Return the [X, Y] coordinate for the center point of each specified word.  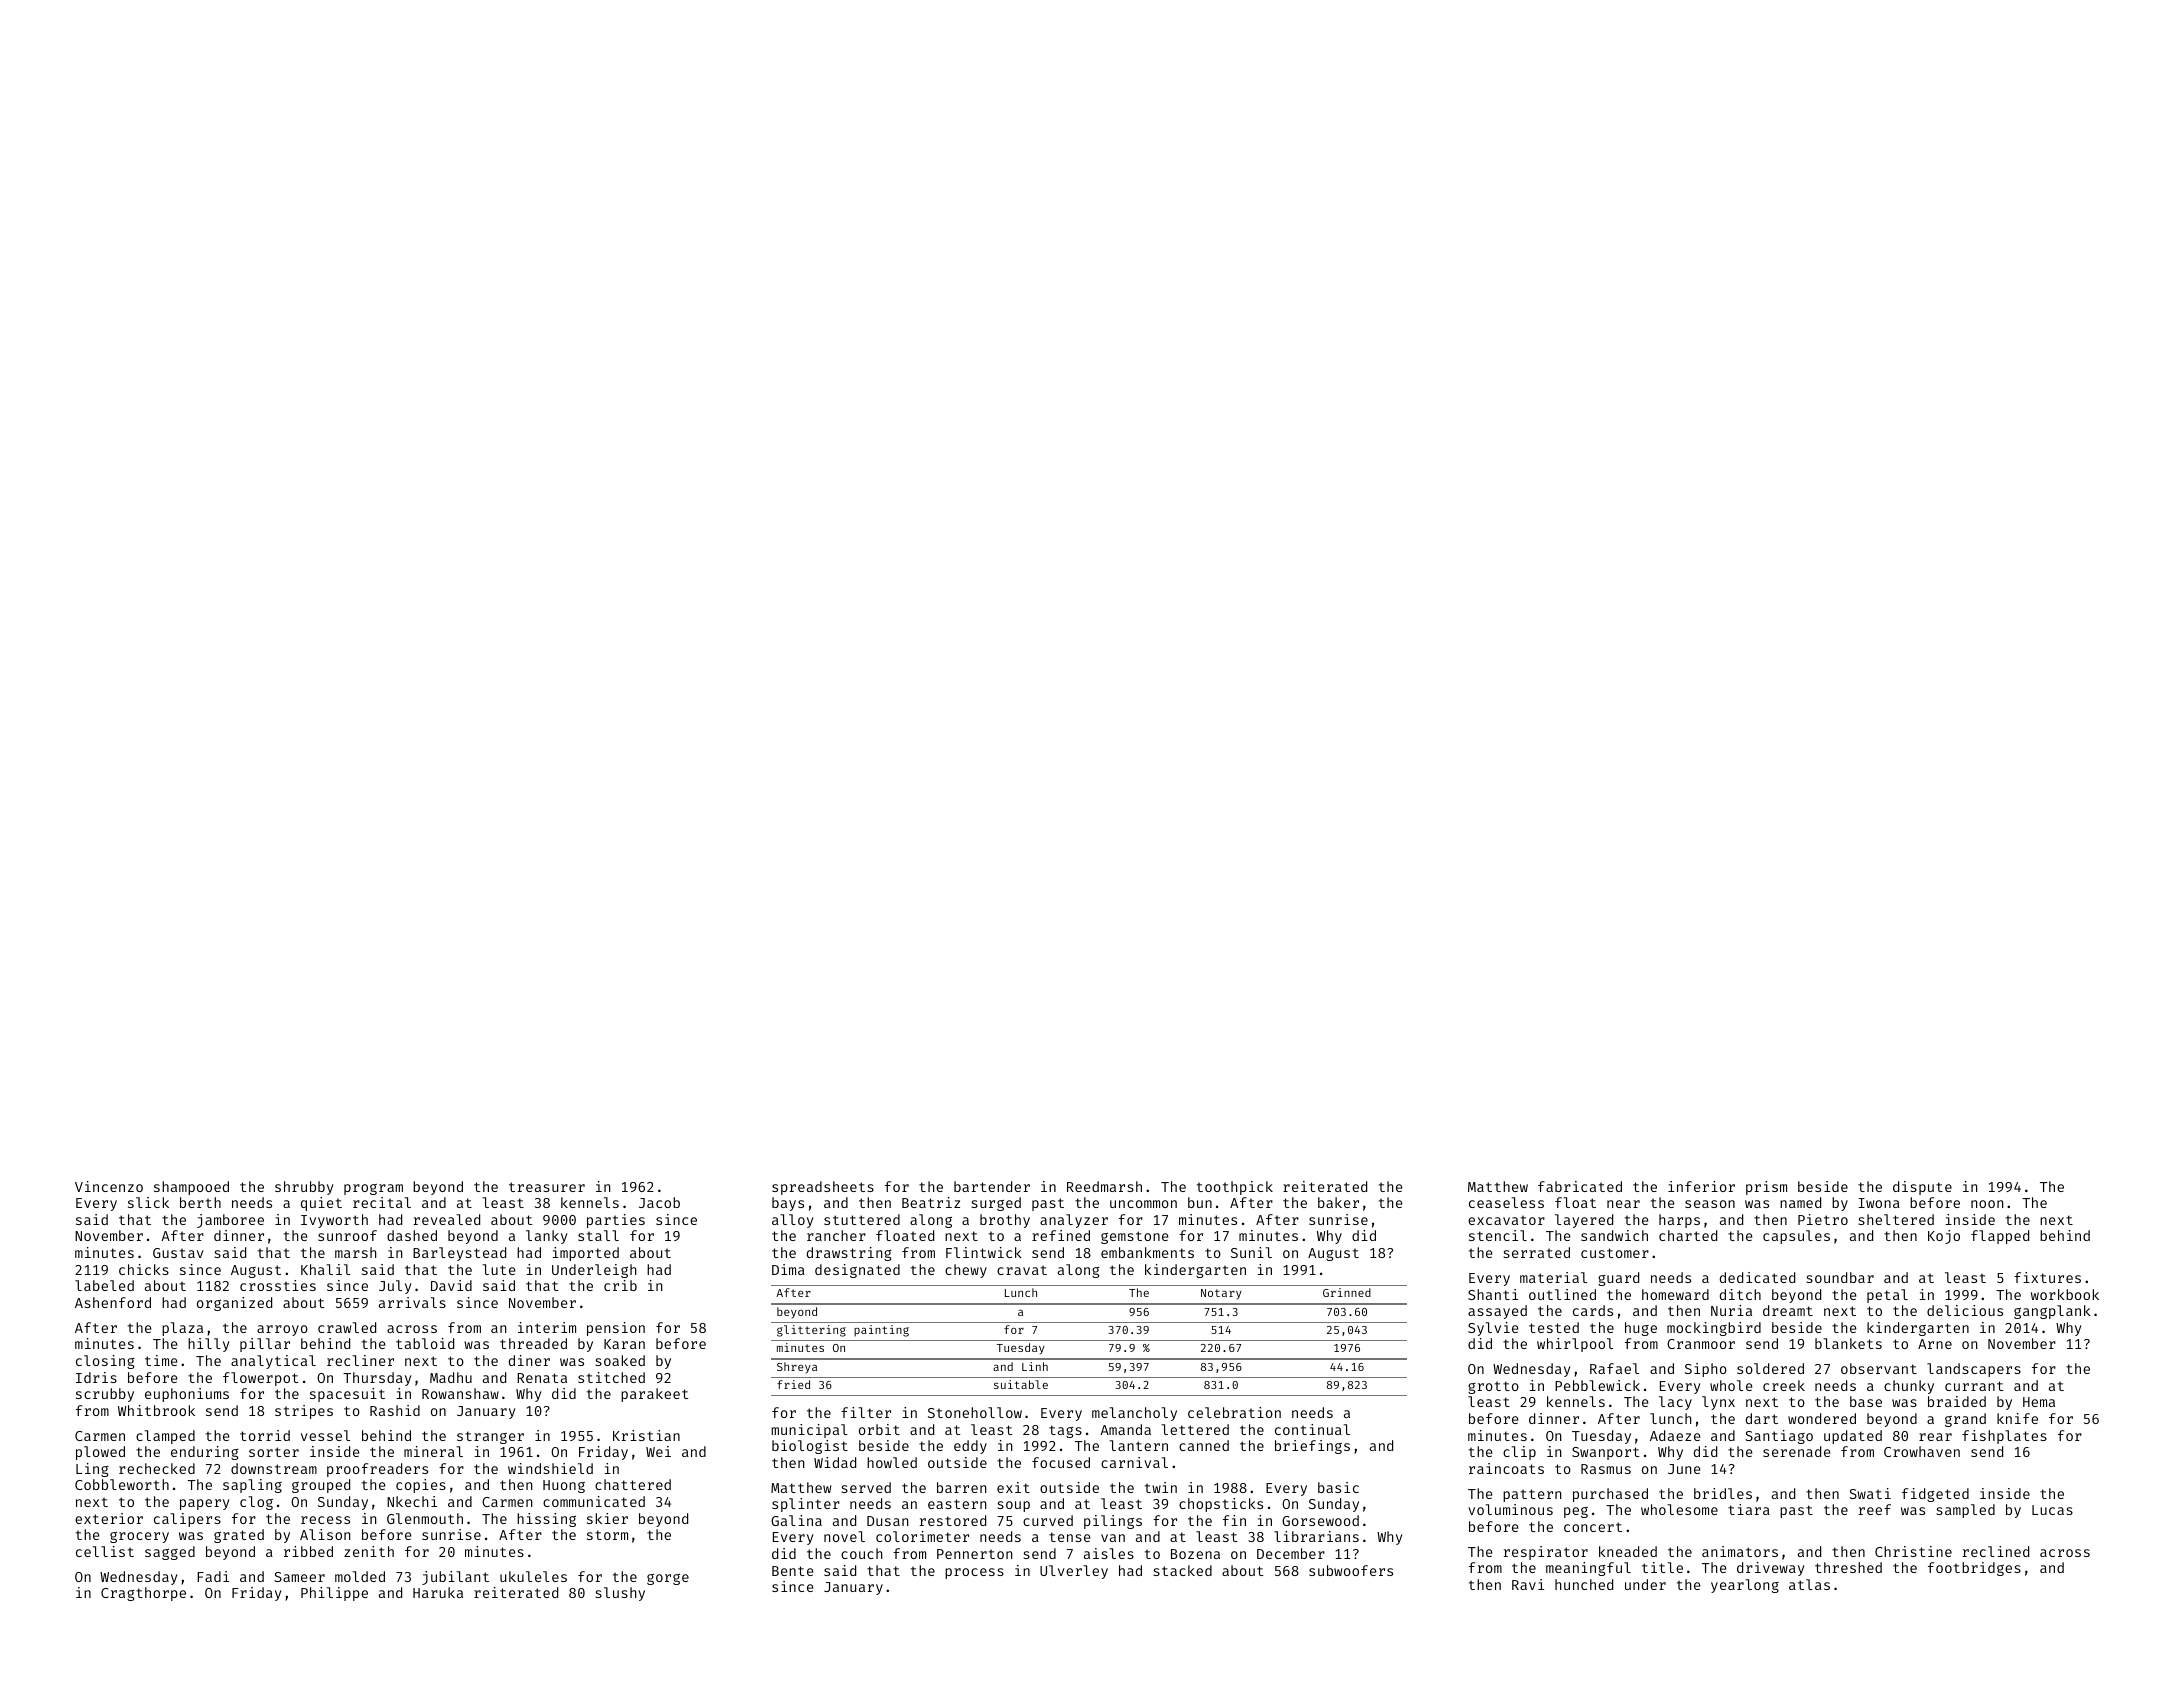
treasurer [547, 1187]
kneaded [1628, 1551]
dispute [1922, 1188]
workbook [2065, 1294]
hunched [1584, 1584]
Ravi [1528, 1584]
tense [1069, 1537]
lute [498, 1269]
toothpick [1235, 1188]
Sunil [1251, 1252]
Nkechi [412, 1501]
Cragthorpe [143, 1594]
